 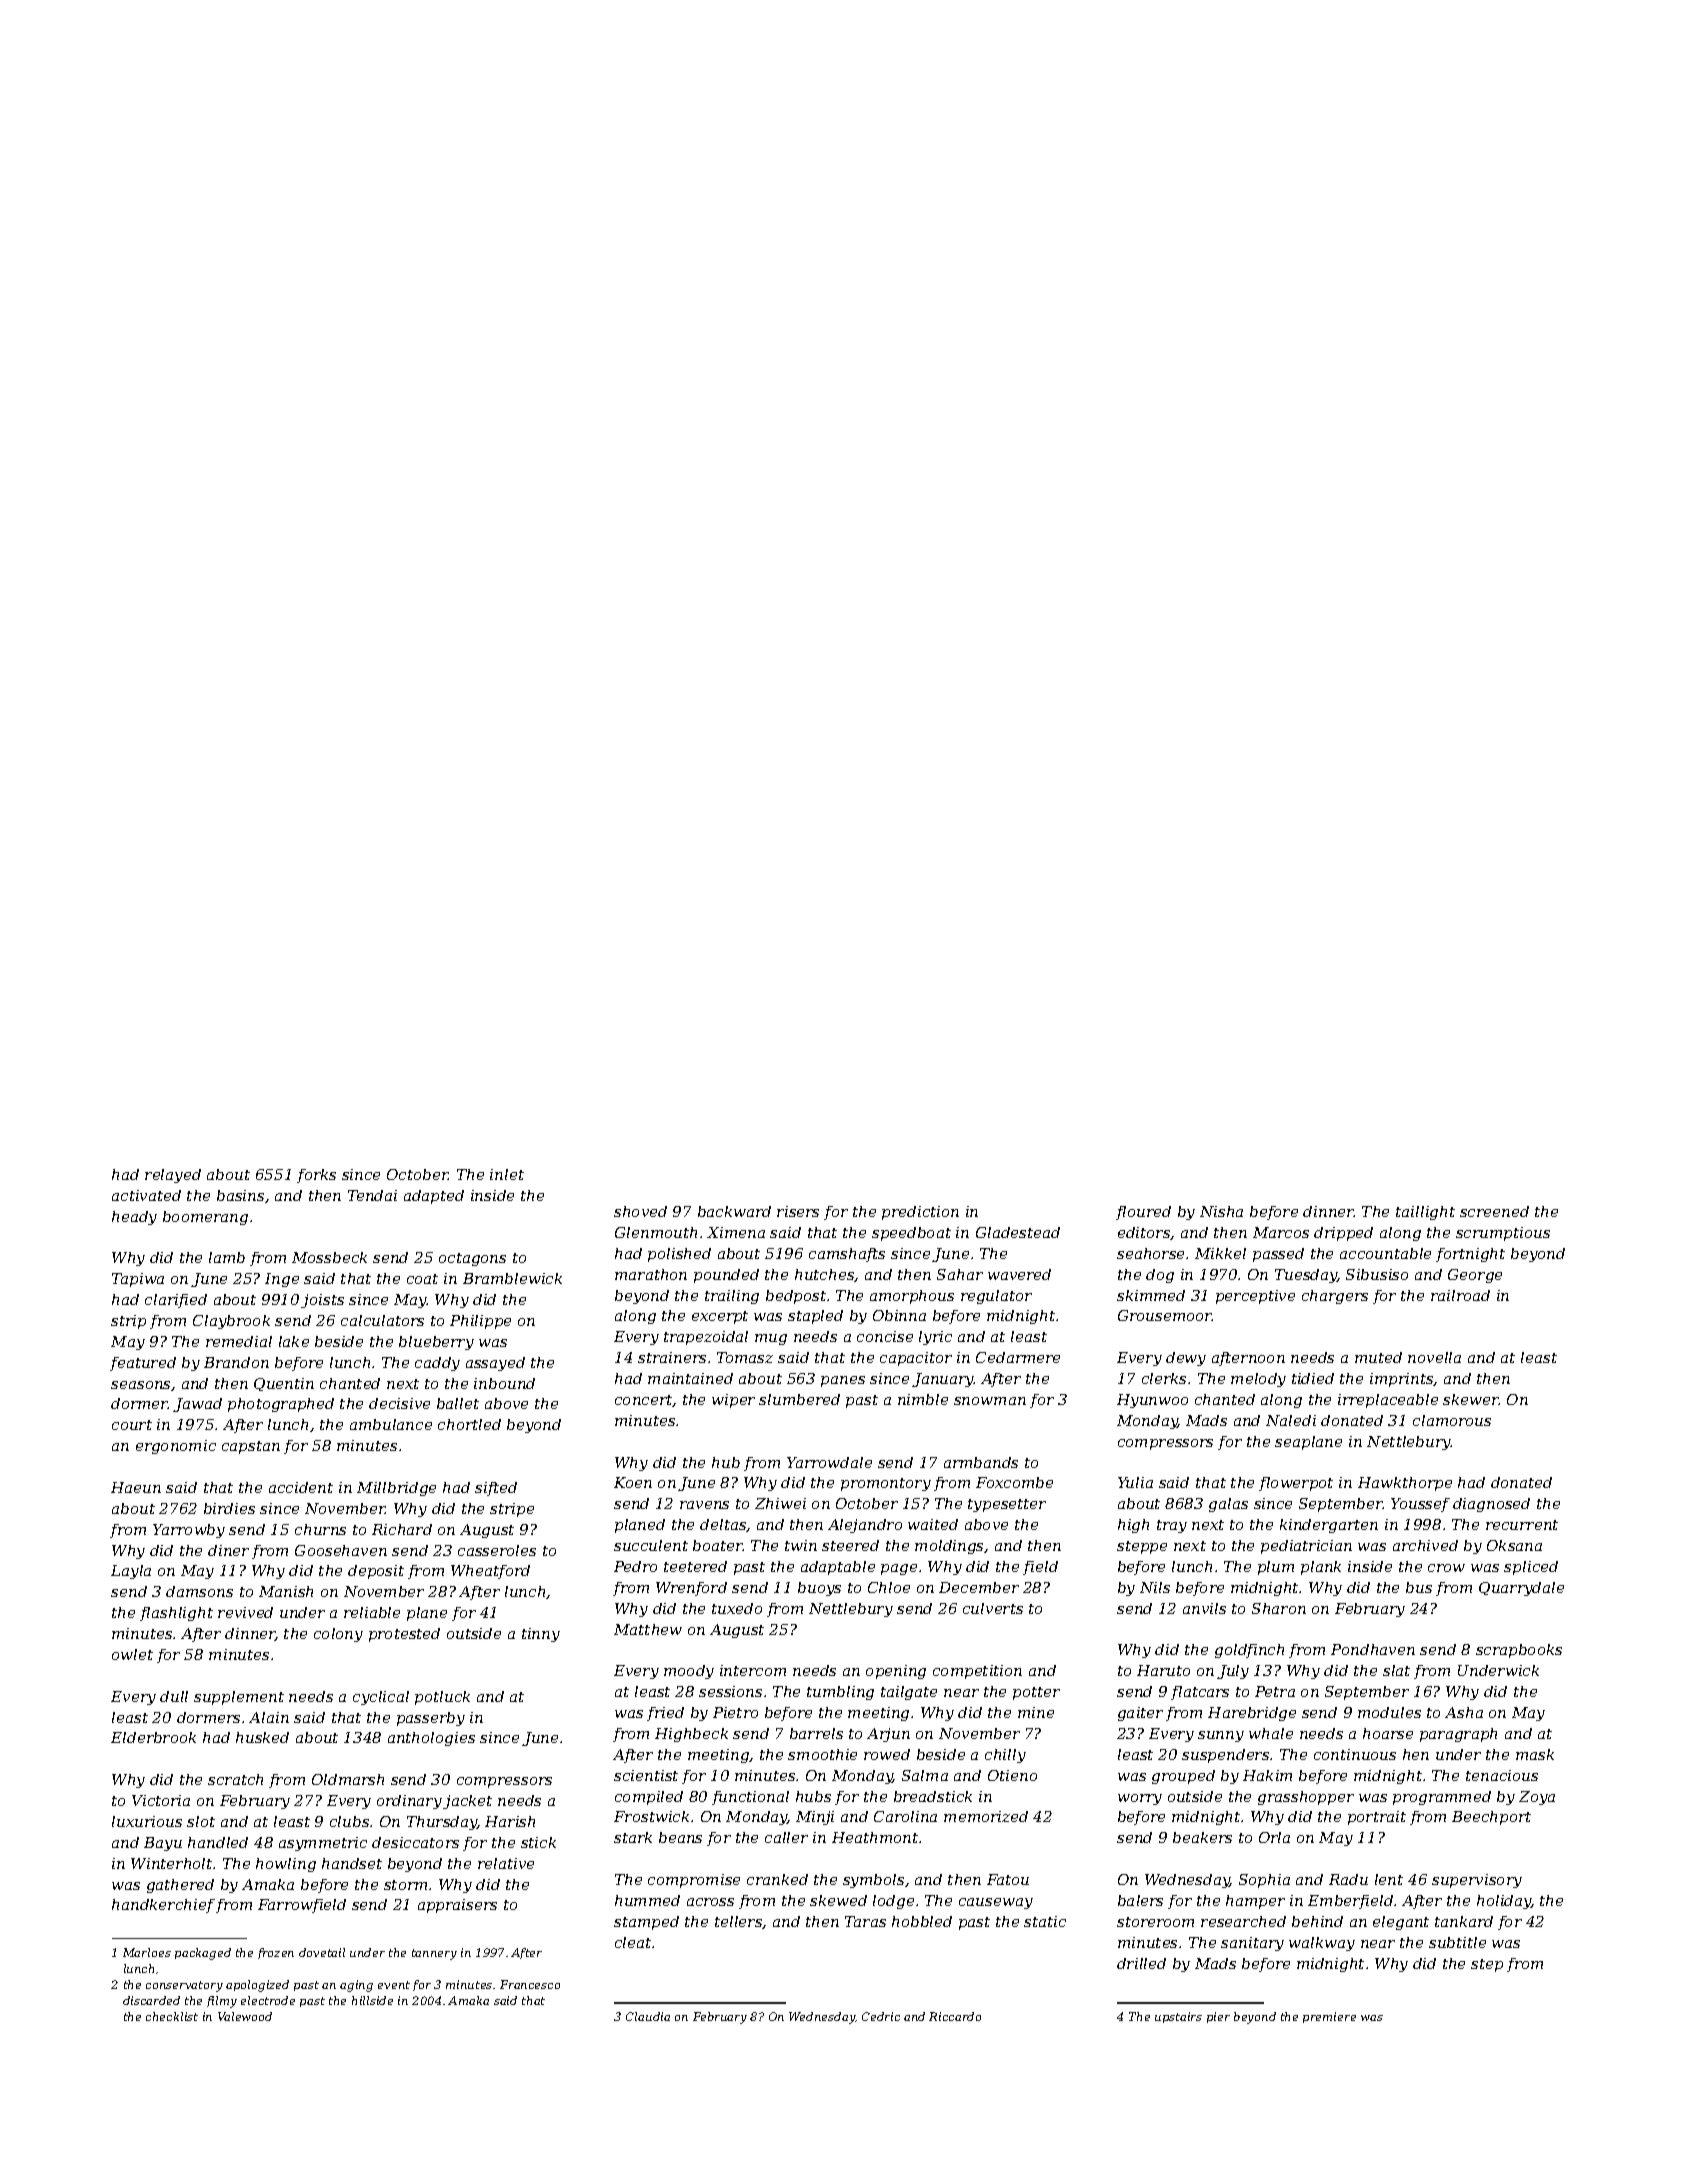 What do you see at coordinates (798, 1211) in the image?
I see `risers` at bounding box center [798, 1211].
